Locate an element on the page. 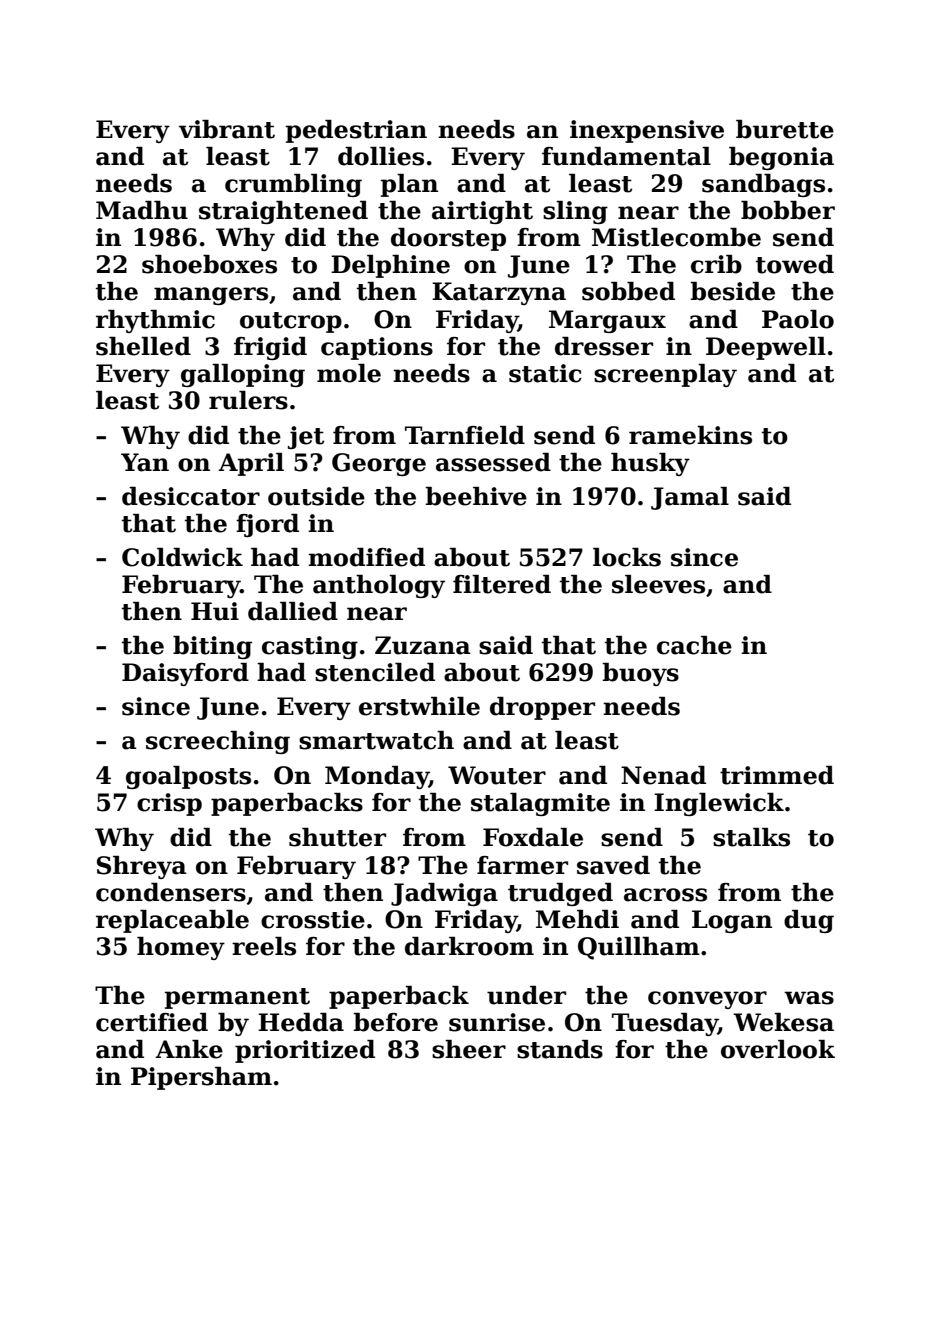 Image resolution: width=930 pixels, height=1321 pixels. Wekesa is located at coordinates (783, 1022).
